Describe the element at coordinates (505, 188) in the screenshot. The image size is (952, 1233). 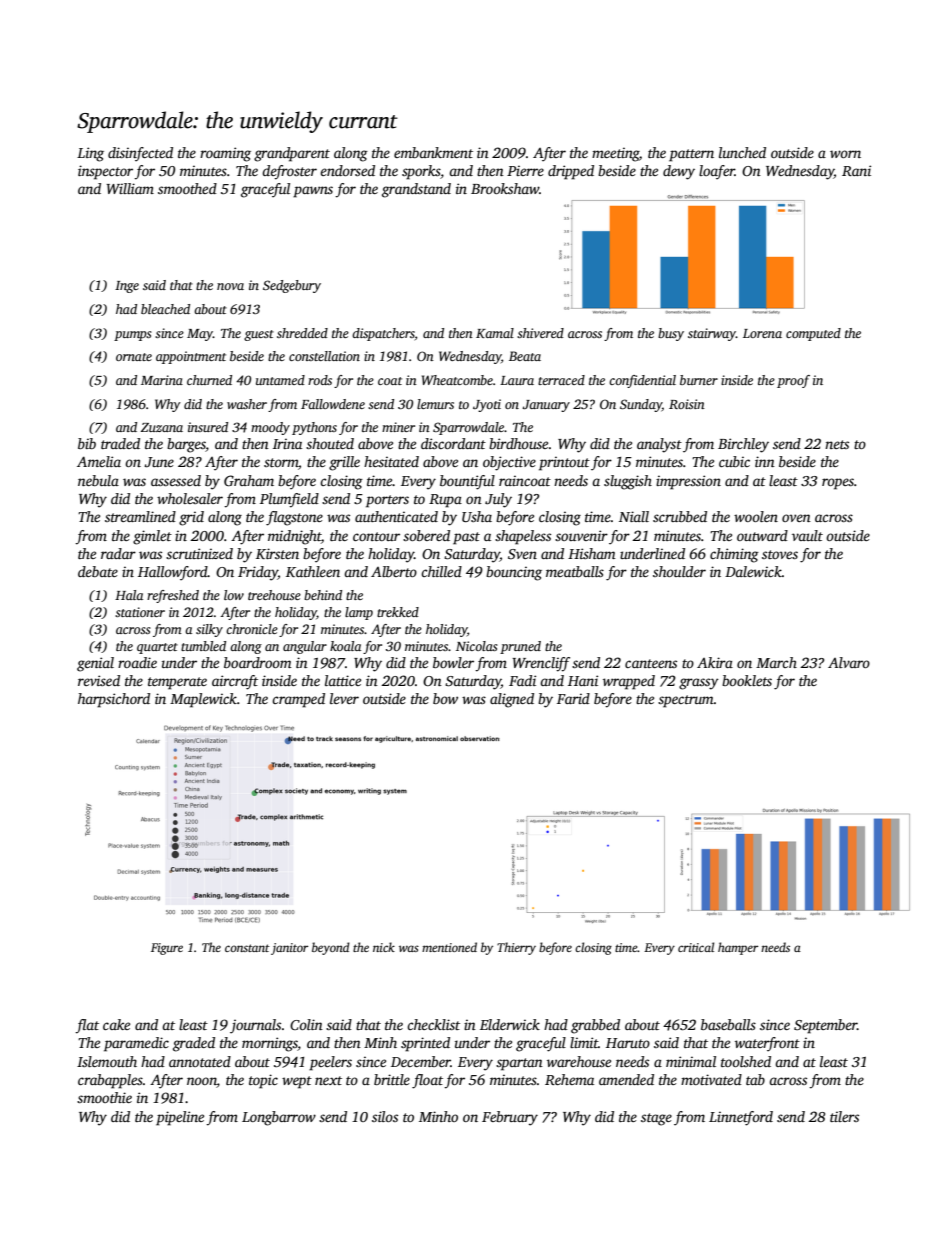
I see `Brookshaw` at that location.
